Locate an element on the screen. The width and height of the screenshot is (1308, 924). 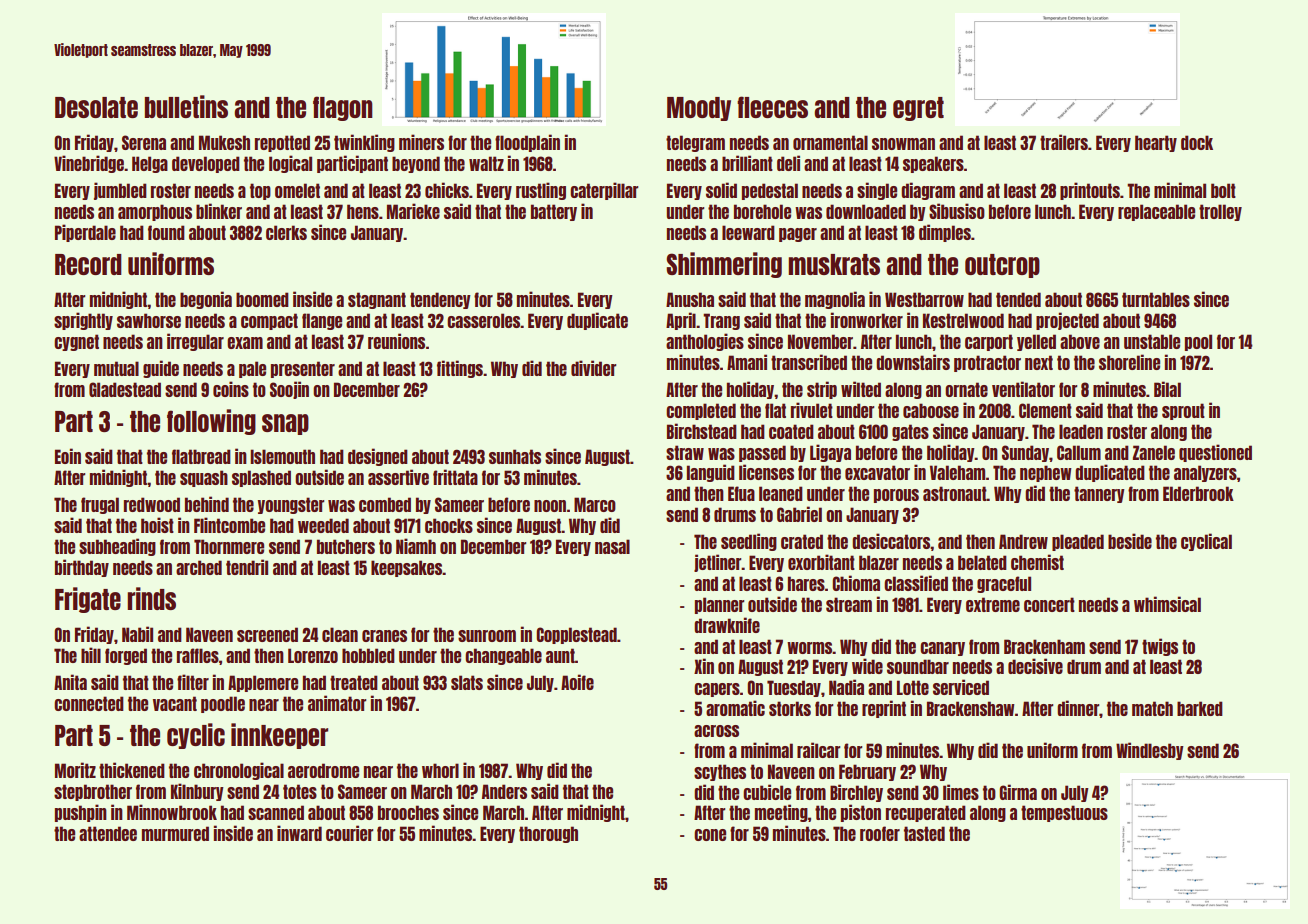
stagnant is located at coordinates (377, 300).
